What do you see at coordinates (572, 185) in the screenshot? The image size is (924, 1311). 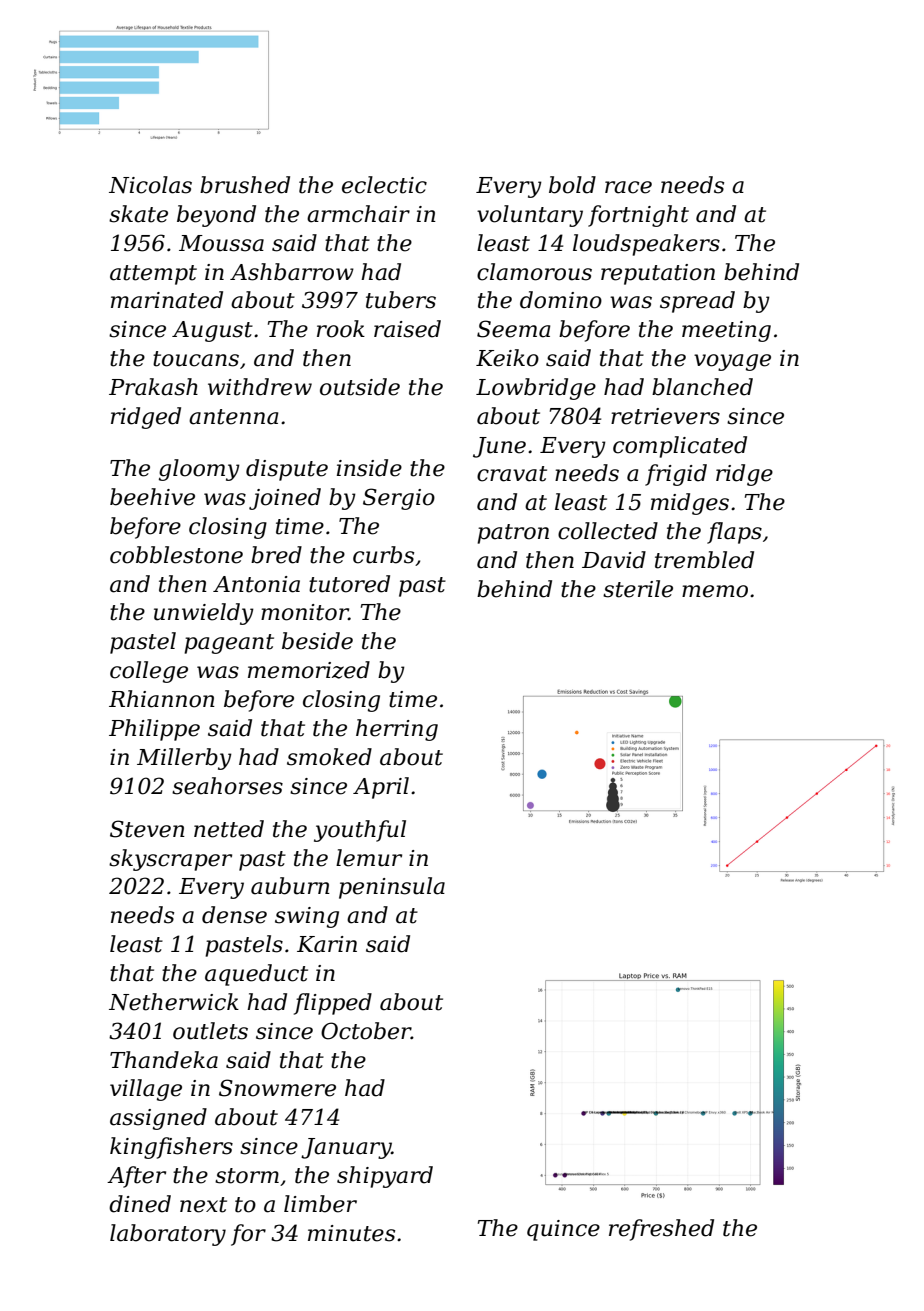 I see `bold` at bounding box center [572, 185].
